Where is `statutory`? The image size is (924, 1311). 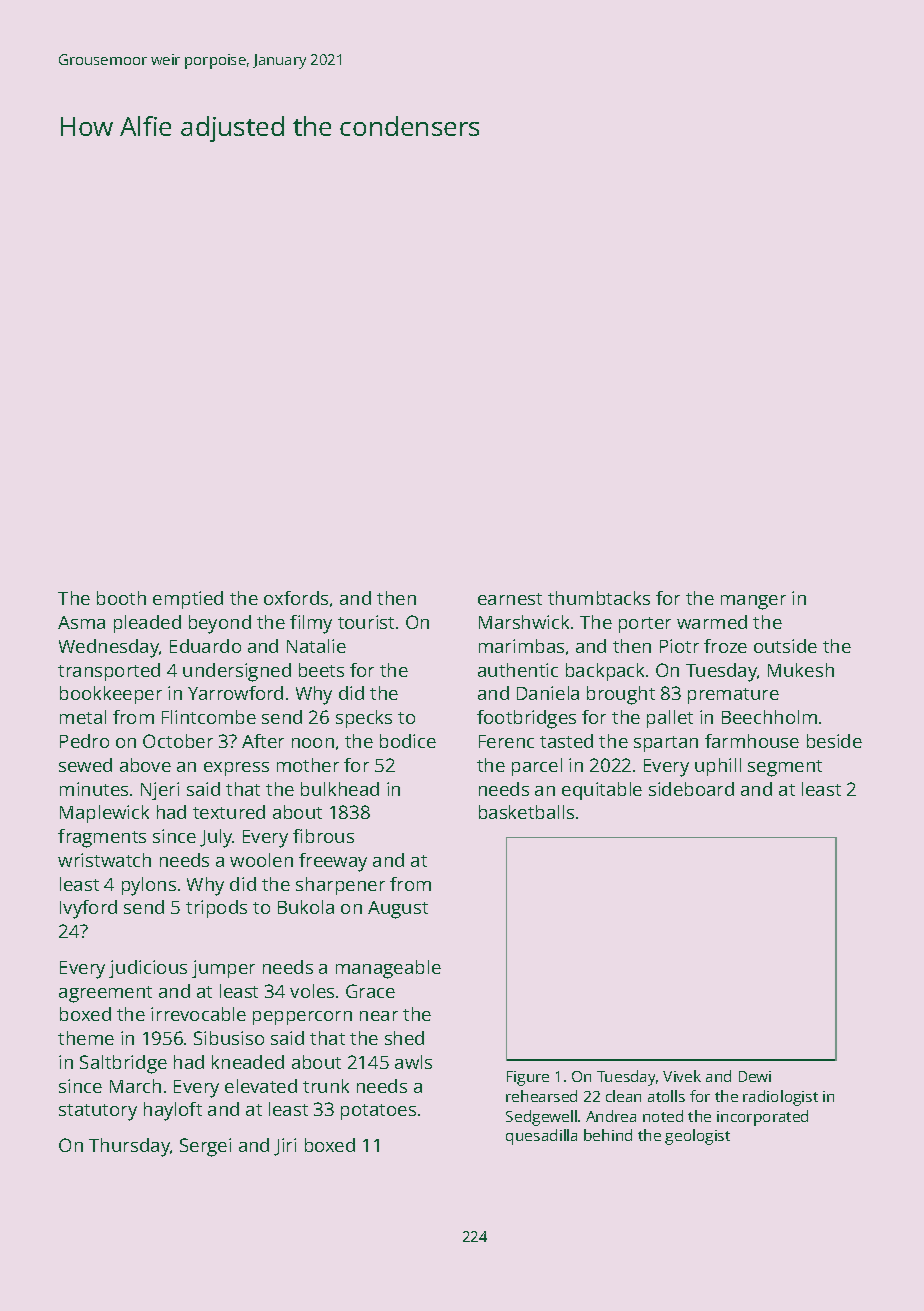
statutory is located at coordinates (98, 1112).
